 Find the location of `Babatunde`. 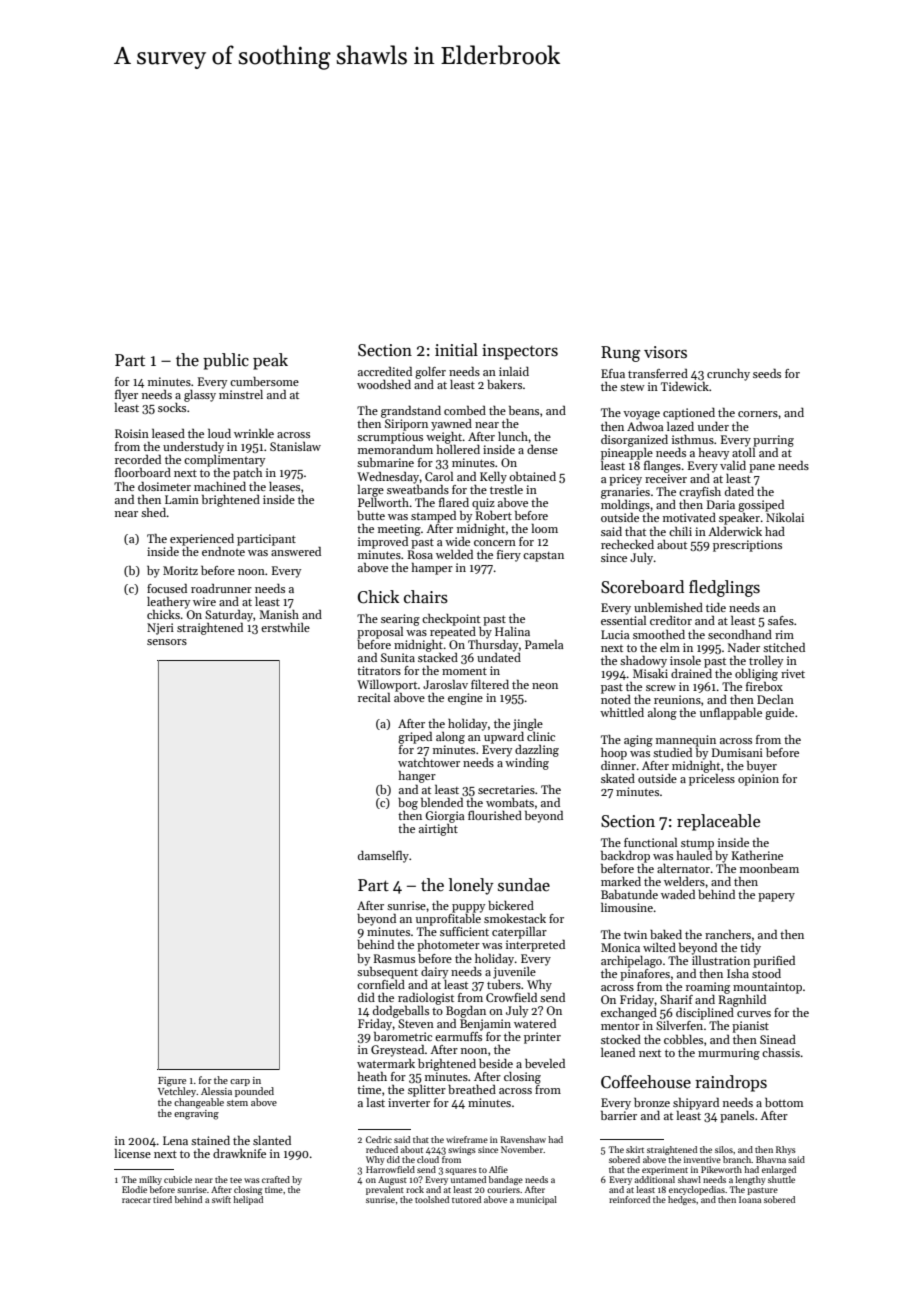

Babatunde is located at coordinates (629, 894).
